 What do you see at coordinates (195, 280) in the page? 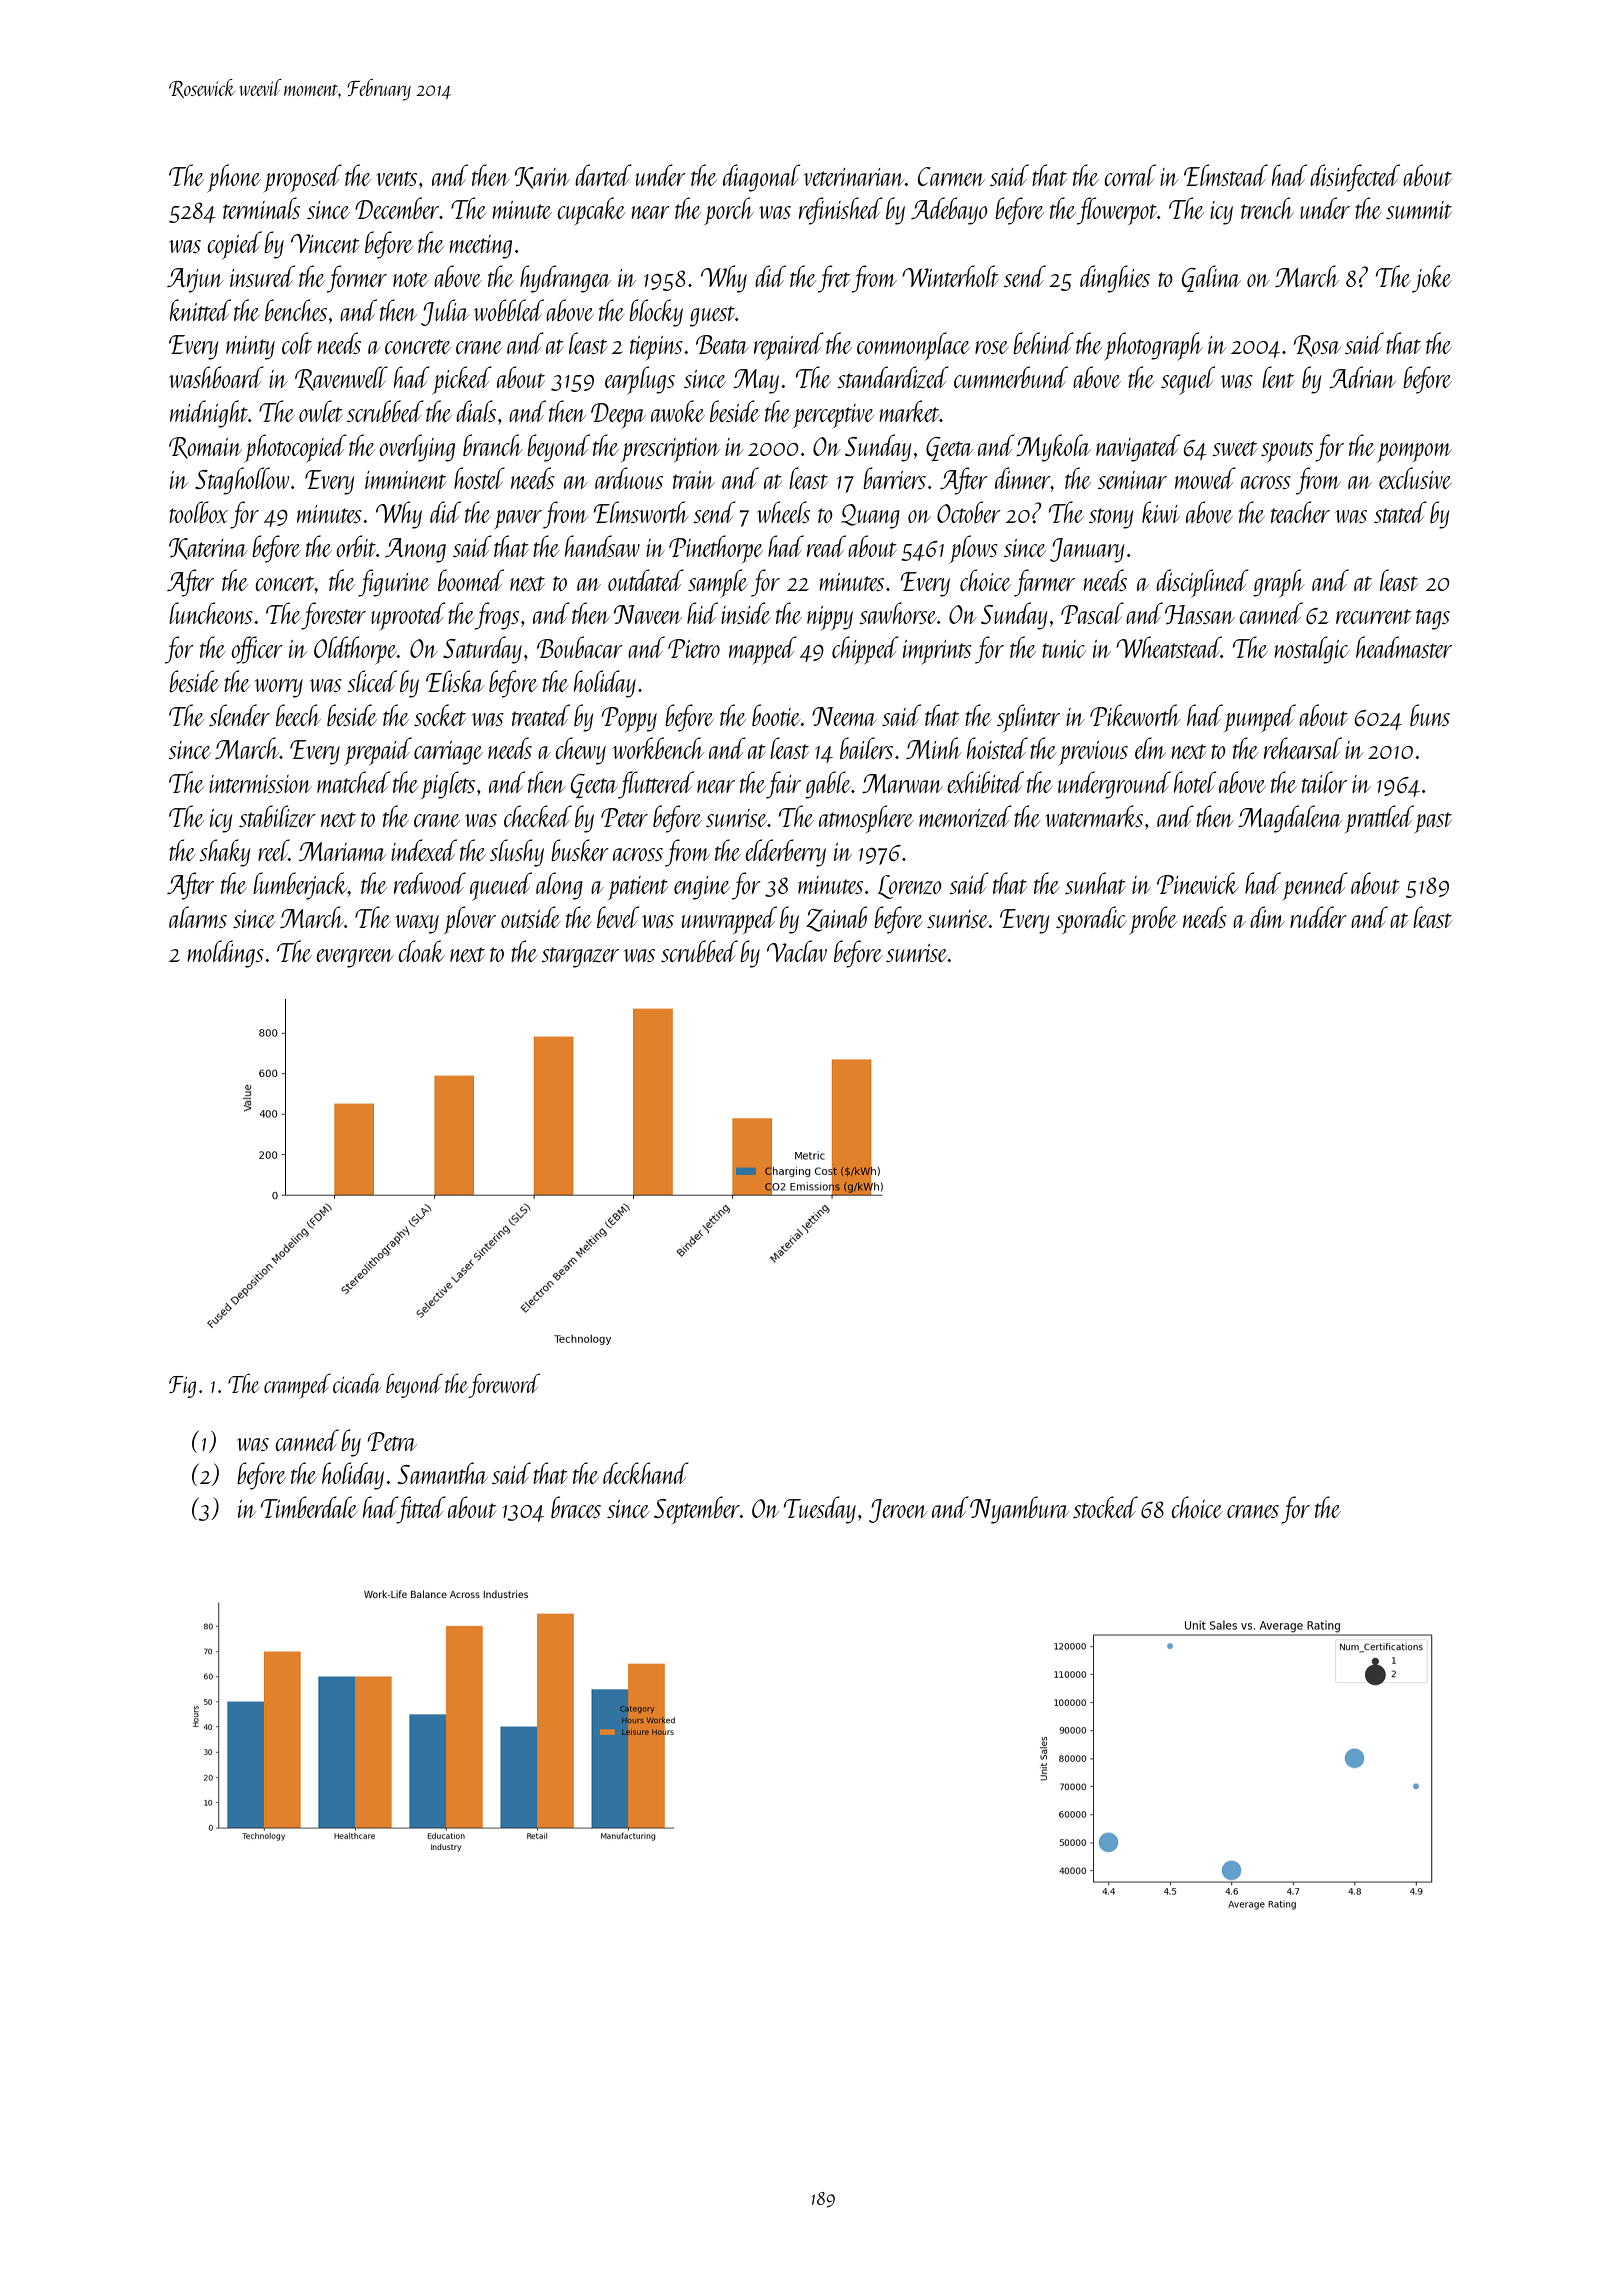
I see `Arjun` at bounding box center [195, 280].
